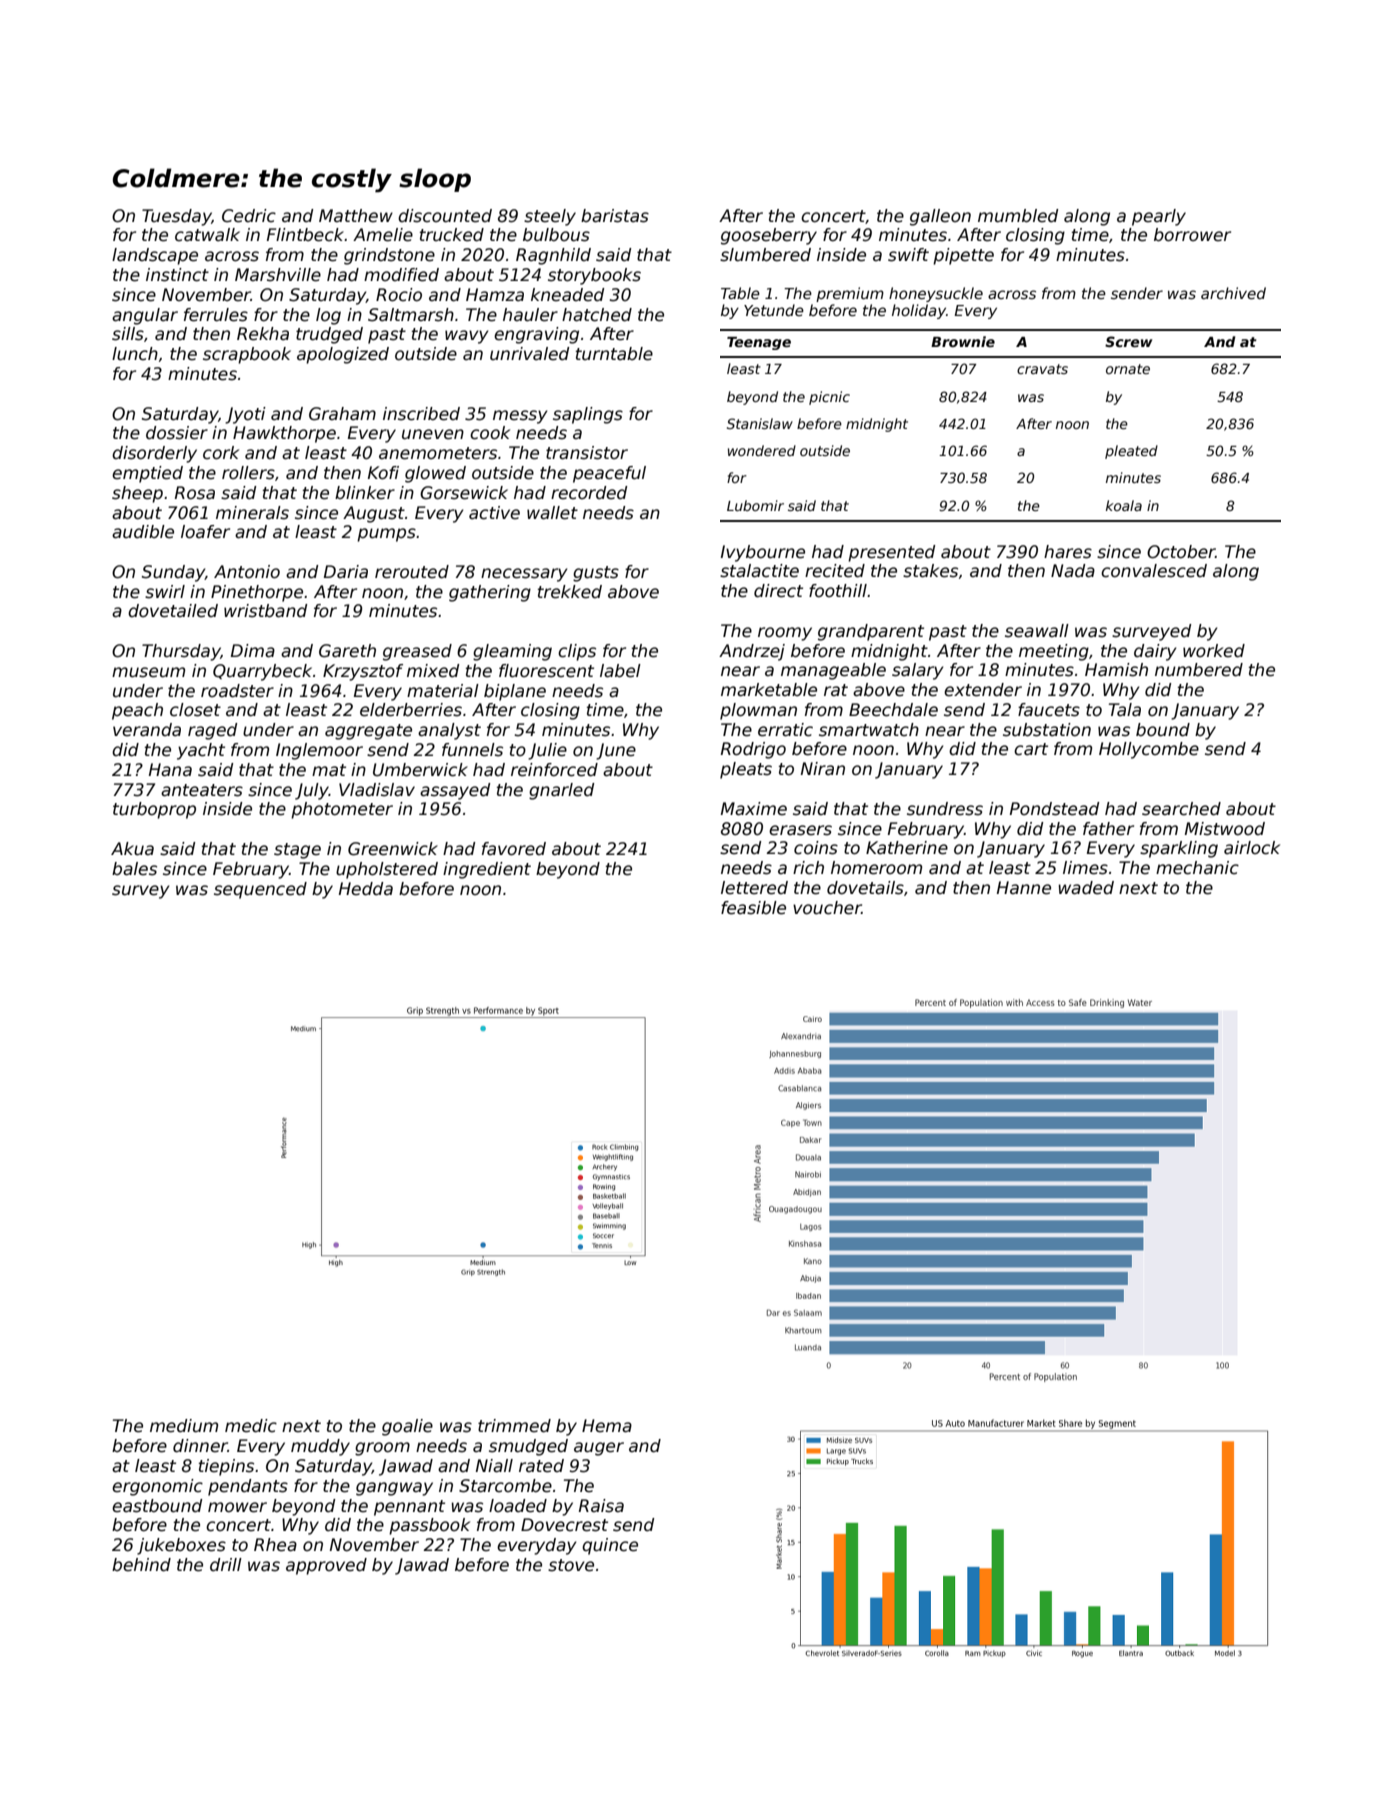 This screenshot has height=1802, width=1393. Describe the element at coordinates (607, 1426) in the screenshot. I see `Hema` at that location.
